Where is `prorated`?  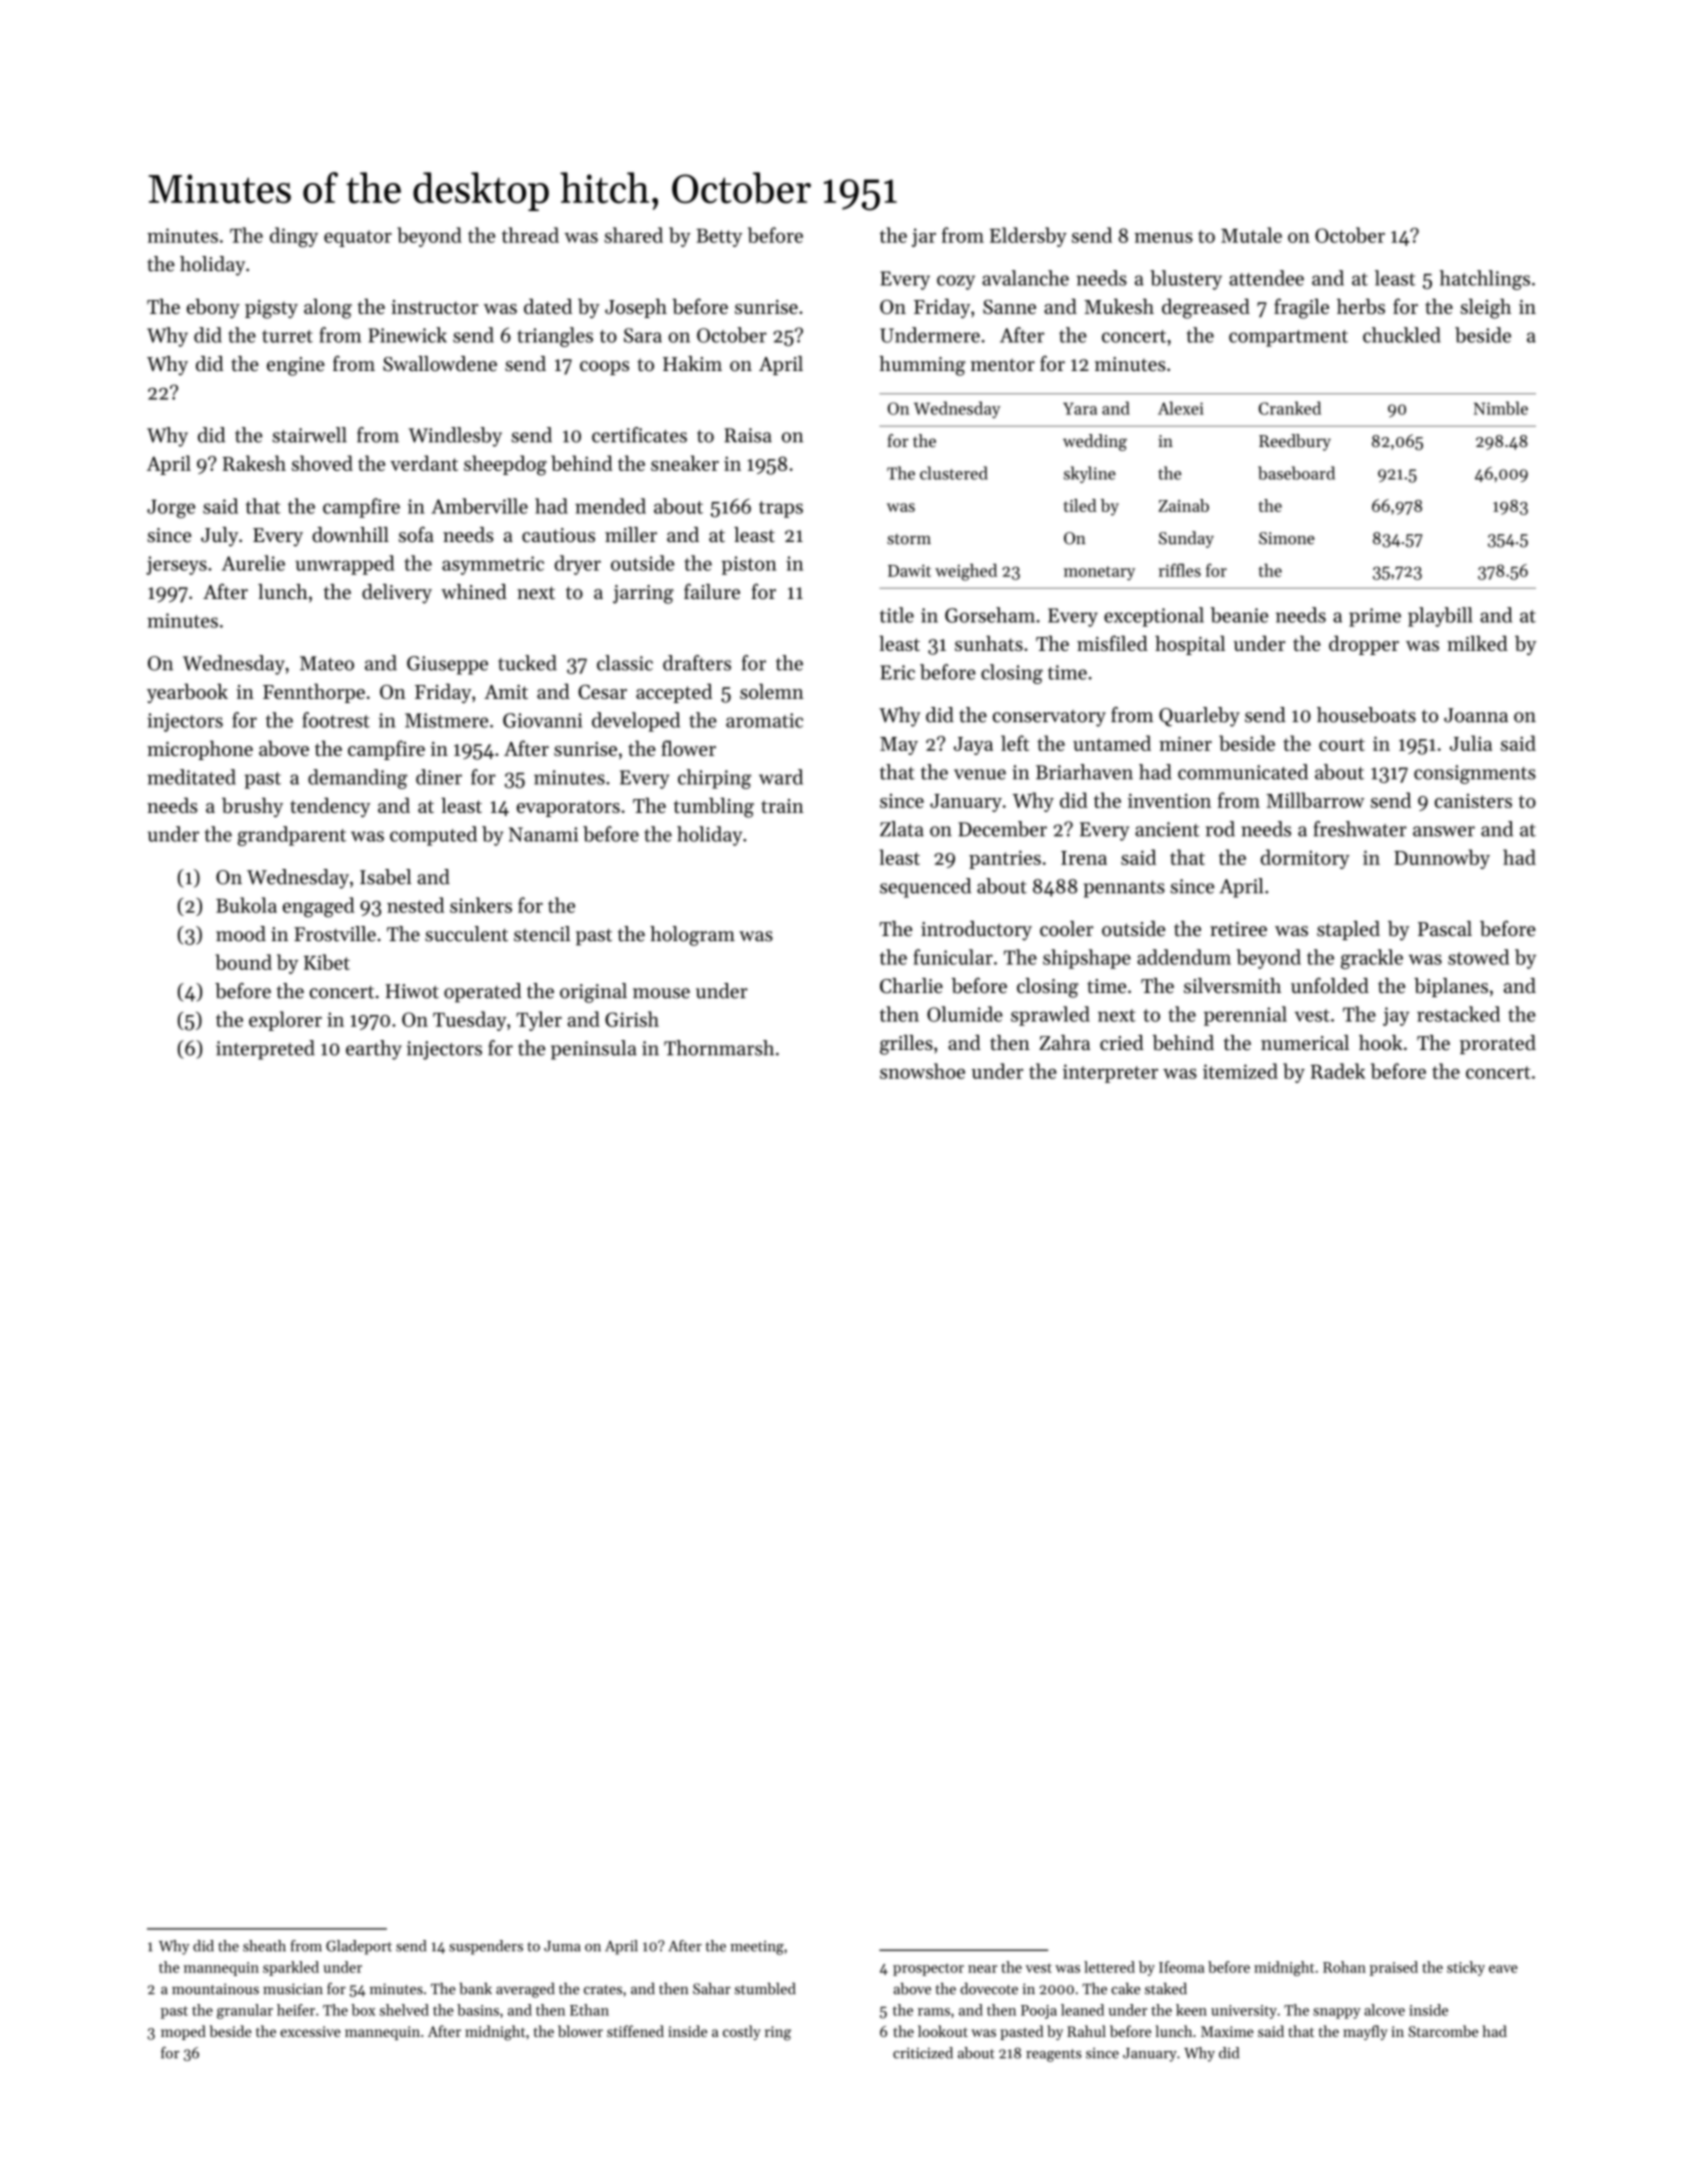 prorated is located at coordinates (1498, 1044).
